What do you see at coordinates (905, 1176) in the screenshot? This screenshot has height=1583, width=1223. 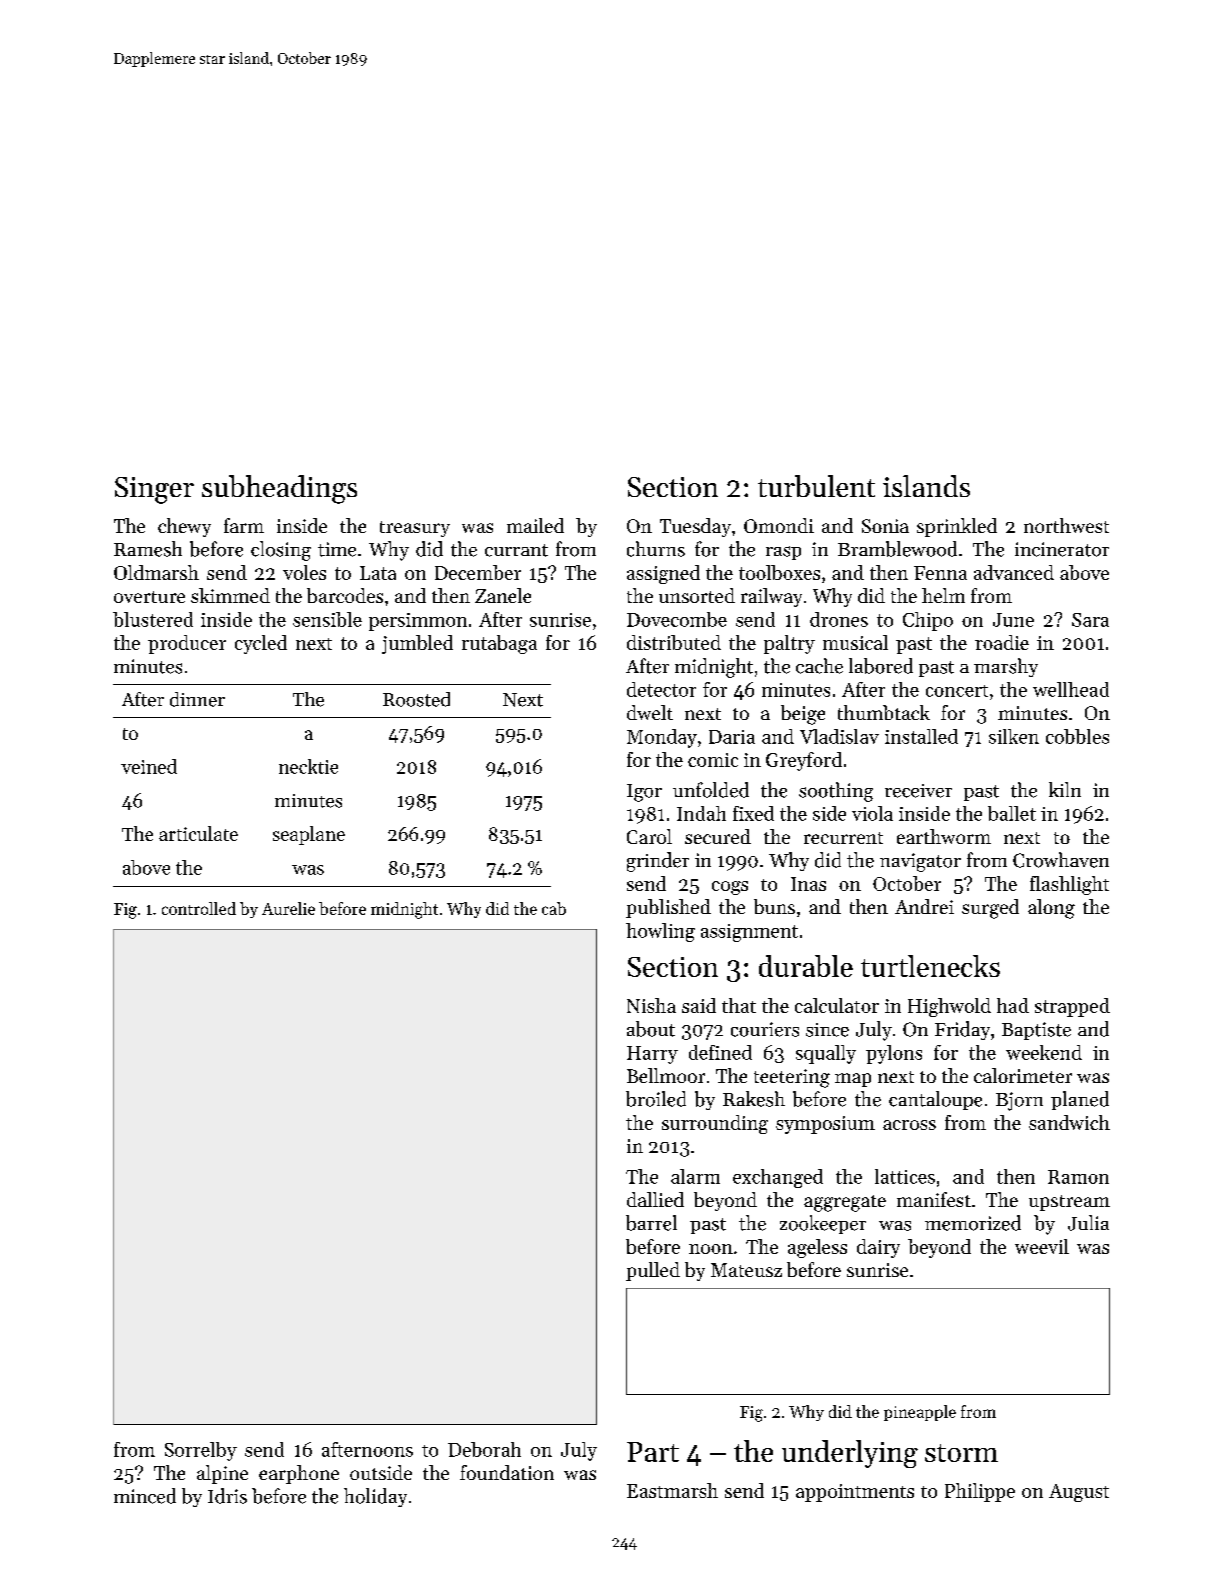 I see `lattices` at bounding box center [905, 1176].
